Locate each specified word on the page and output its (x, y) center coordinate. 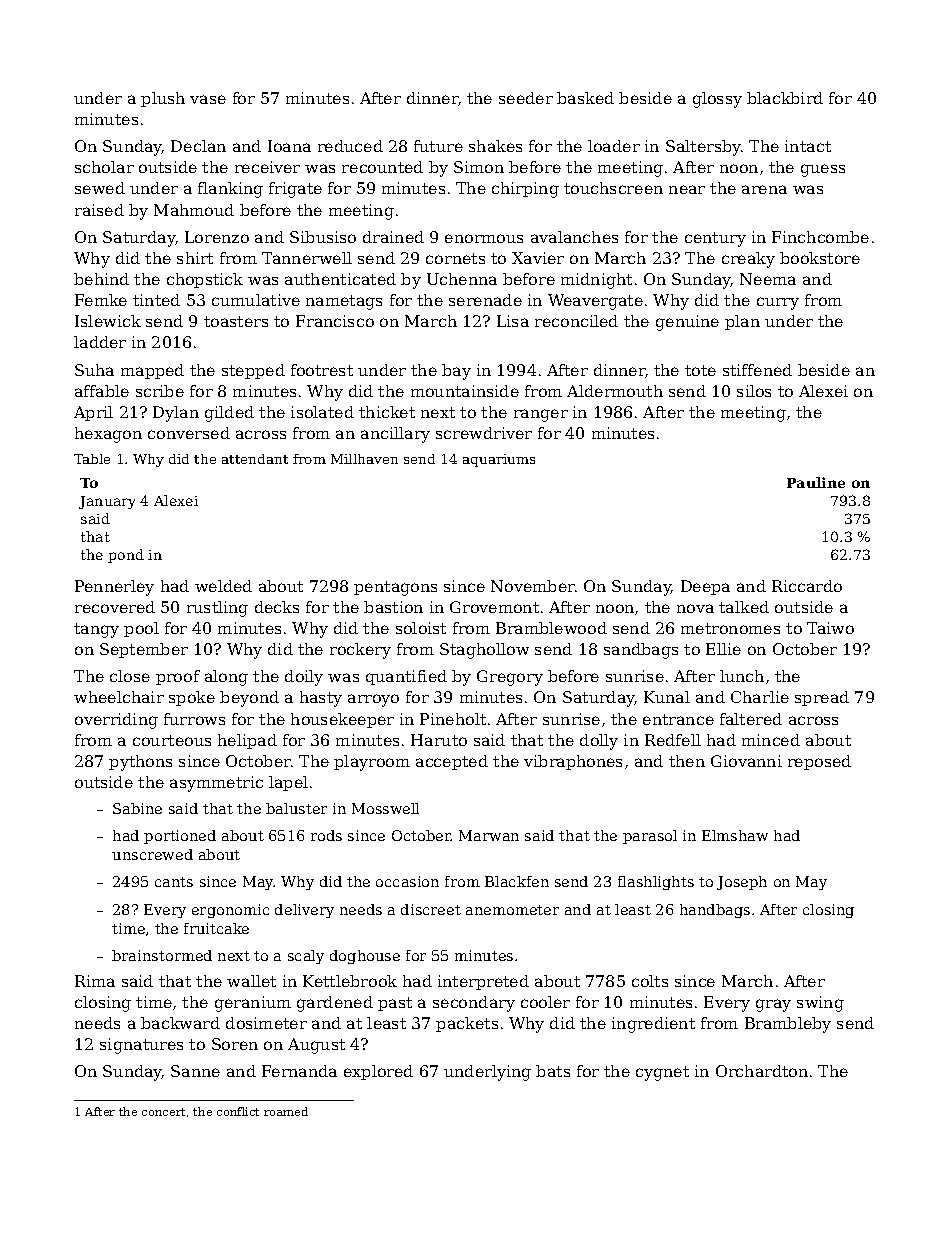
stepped (253, 371)
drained (393, 237)
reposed (819, 762)
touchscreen (613, 188)
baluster (296, 808)
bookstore (820, 258)
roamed (286, 1111)
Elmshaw (735, 835)
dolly (599, 742)
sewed (100, 188)
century (715, 239)
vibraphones (573, 762)
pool (141, 629)
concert (163, 1112)
